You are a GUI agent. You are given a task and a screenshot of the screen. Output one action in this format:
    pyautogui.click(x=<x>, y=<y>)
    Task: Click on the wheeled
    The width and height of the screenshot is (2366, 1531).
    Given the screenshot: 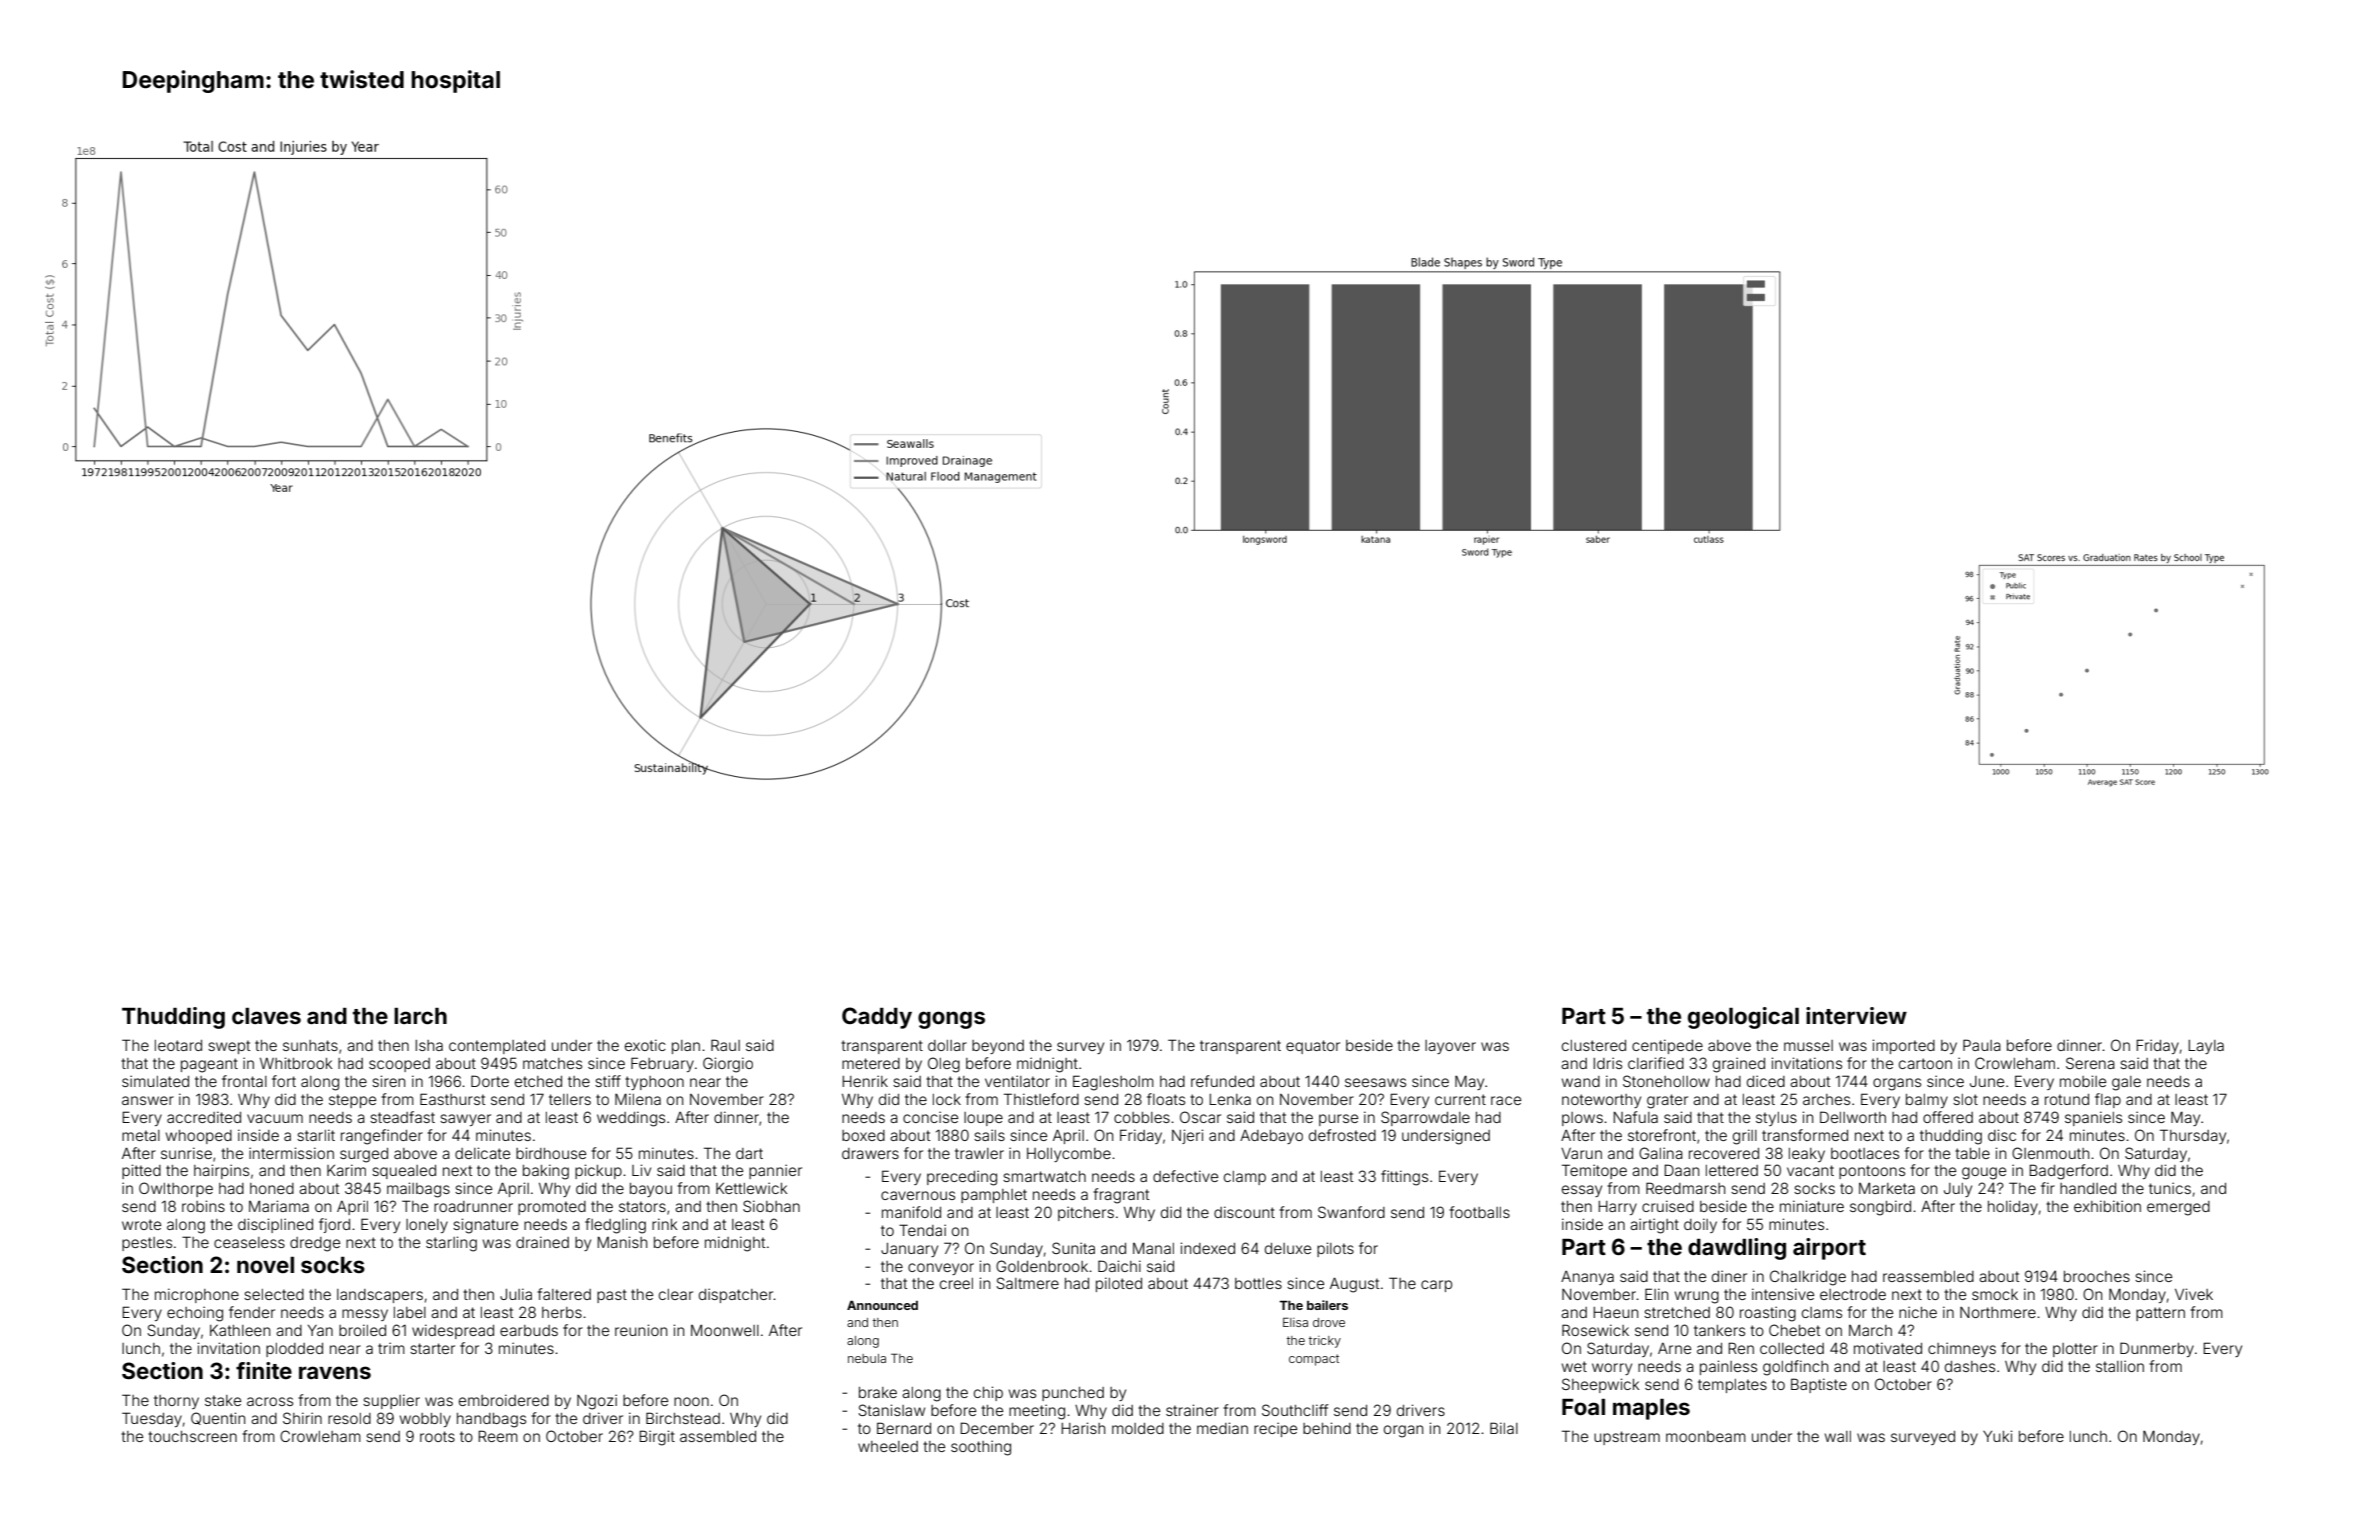 What is the action you would take?
    pyautogui.click(x=888, y=1446)
